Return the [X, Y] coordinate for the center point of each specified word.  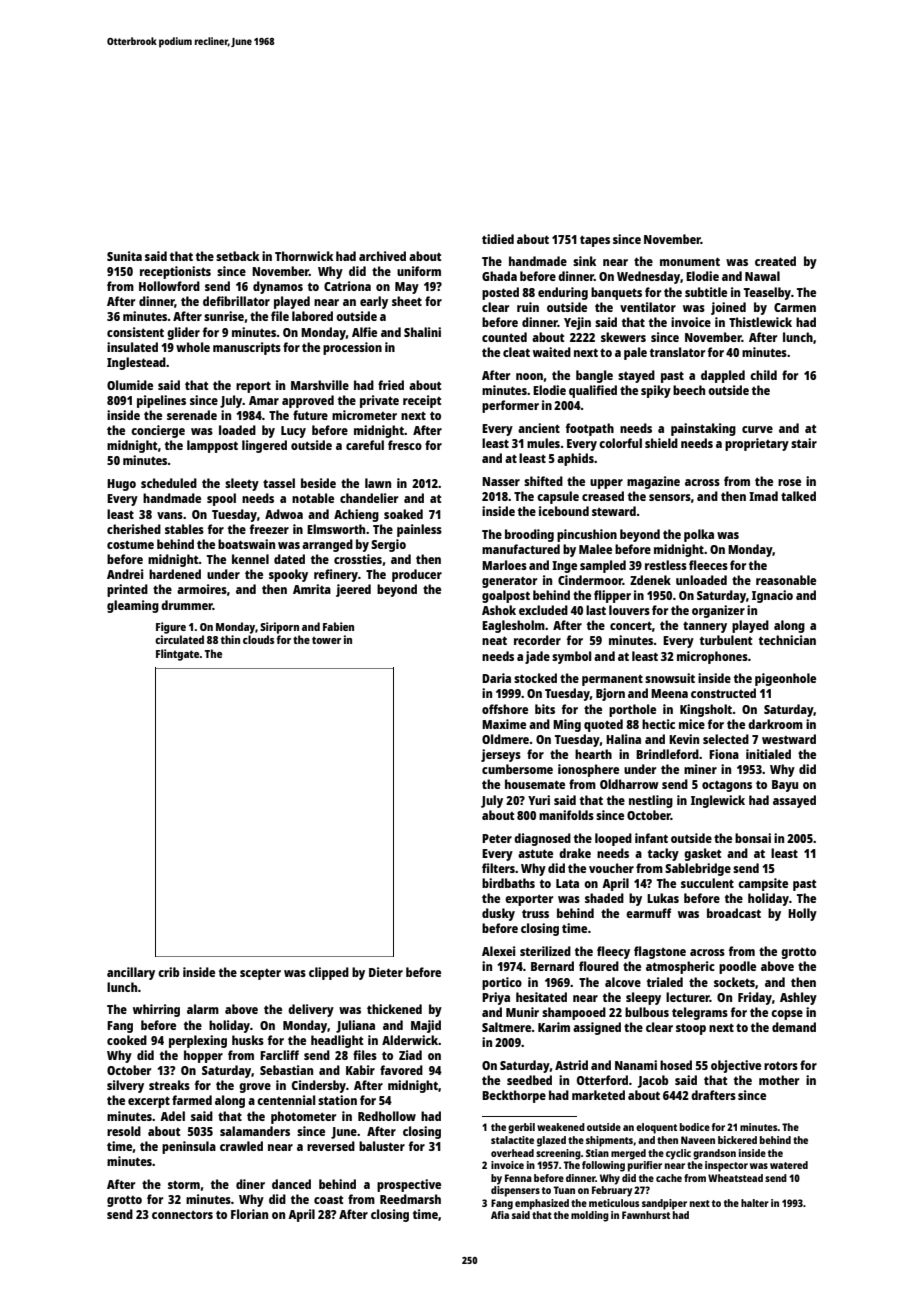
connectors [182, 1215]
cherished [134, 529]
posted [500, 293]
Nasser [501, 481]
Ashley [798, 998]
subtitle [706, 292]
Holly [802, 914]
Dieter [386, 972]
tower [326, 640]
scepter [260, 974]
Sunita [124, 256]
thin [230, 639]
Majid [426, 1026]
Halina [623, 739]
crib [169, 972]
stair [804, 443]
